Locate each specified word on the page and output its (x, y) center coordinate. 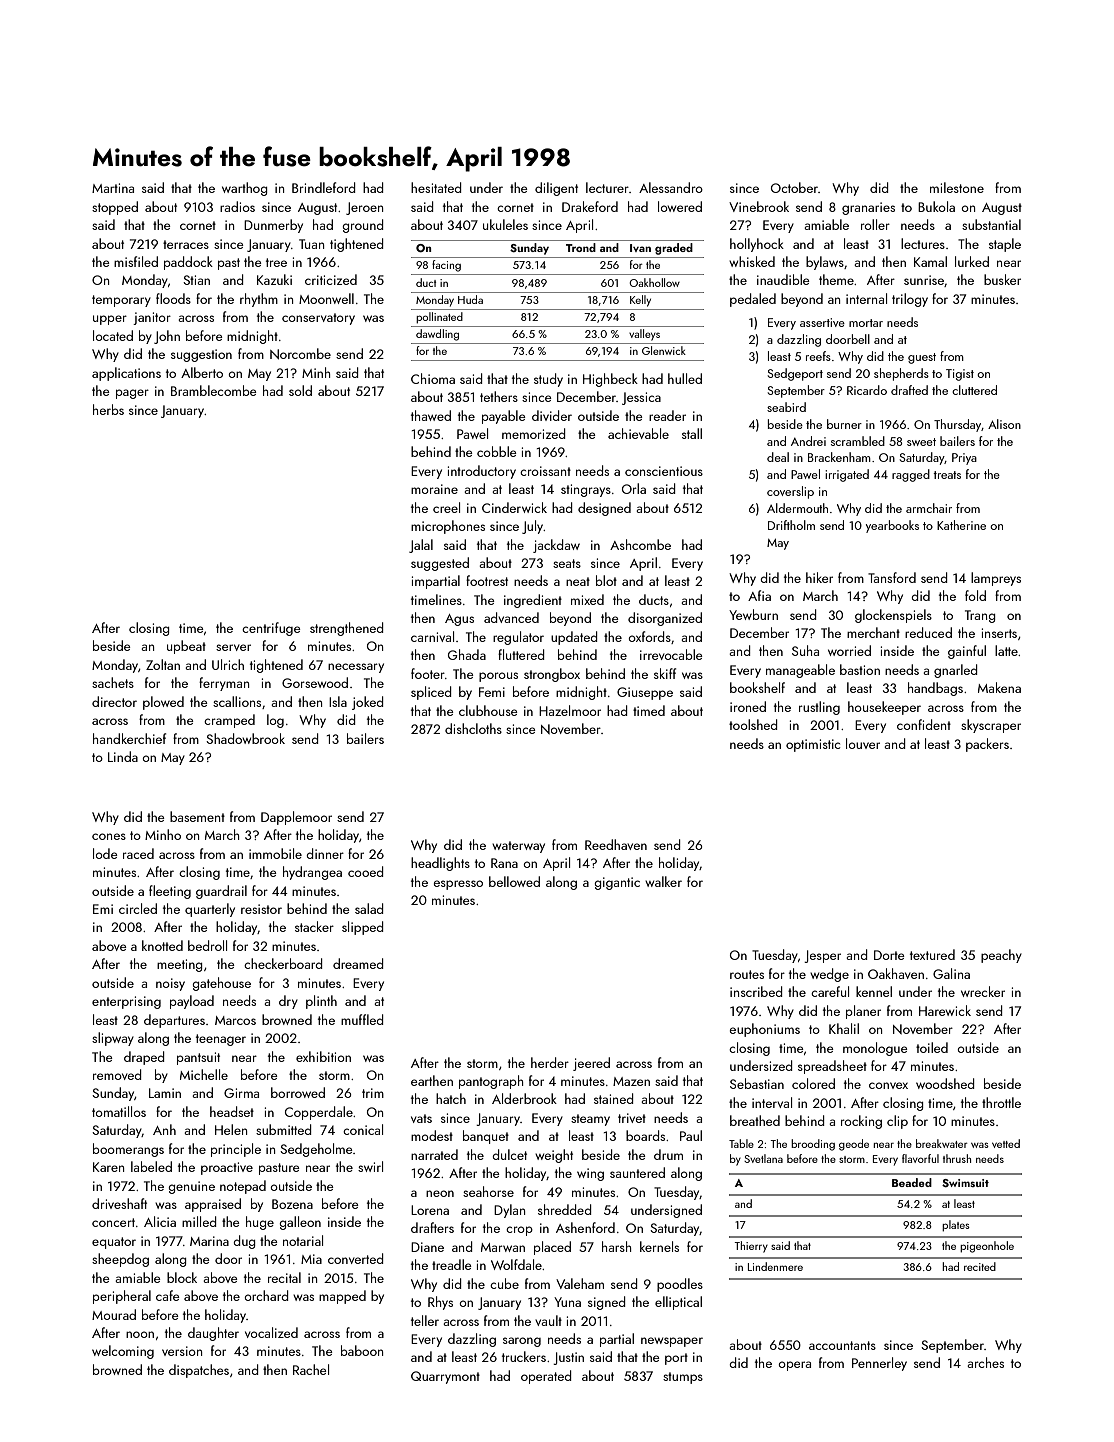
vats (421, 1118)
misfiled (136, 261)
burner (844, 424)
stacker (314, 926)
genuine (192, 1187)
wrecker (983, 991)
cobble (497, 451)
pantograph (491, 1082)
